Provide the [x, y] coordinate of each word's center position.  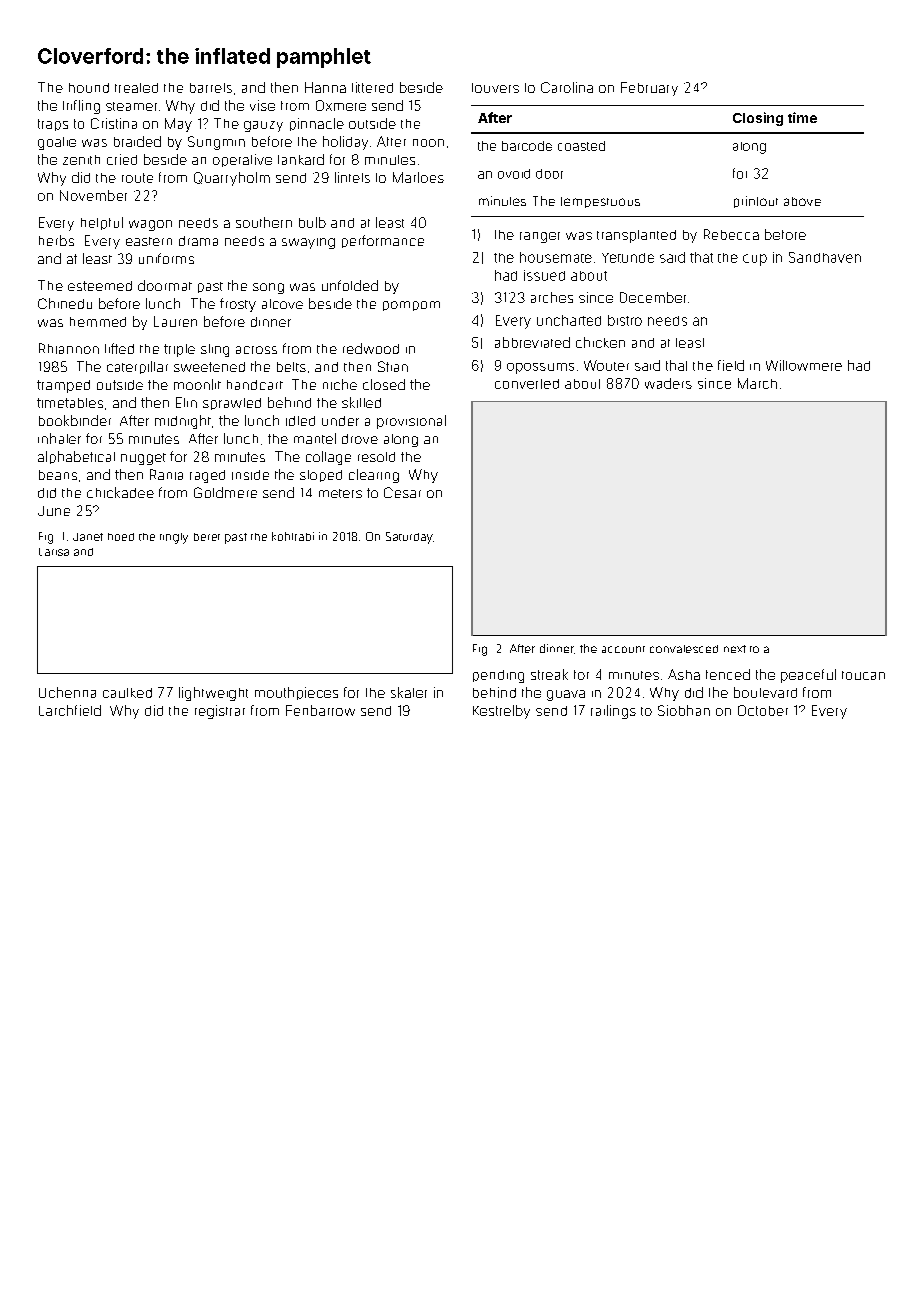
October [763, 710]
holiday [345, 143]
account [623, 649]
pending [498, 676]
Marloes [418, 177]
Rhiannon [69, 348]
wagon [150, 225]
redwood [371, 348]
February [649, 89]
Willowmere [804, 365]
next [735, 649]
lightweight [213, 694]
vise [262, 105]
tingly [174, 538]
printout [756, 202]
